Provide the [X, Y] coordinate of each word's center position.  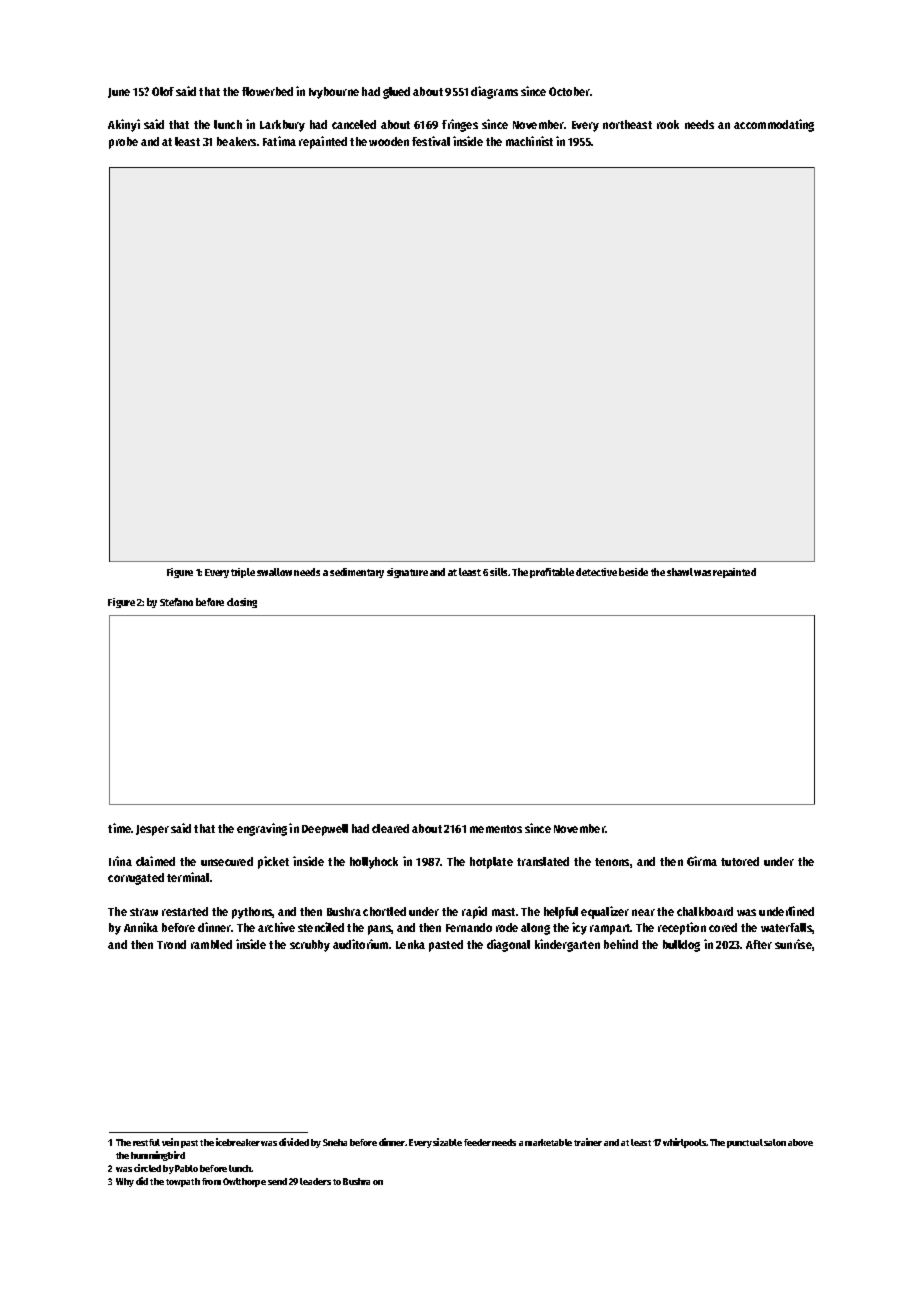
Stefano [176, 602]
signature [407, 573]
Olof [163, 91]
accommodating [774, 125]
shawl [680, 572]
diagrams [494, 92]
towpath [183, 1182]
